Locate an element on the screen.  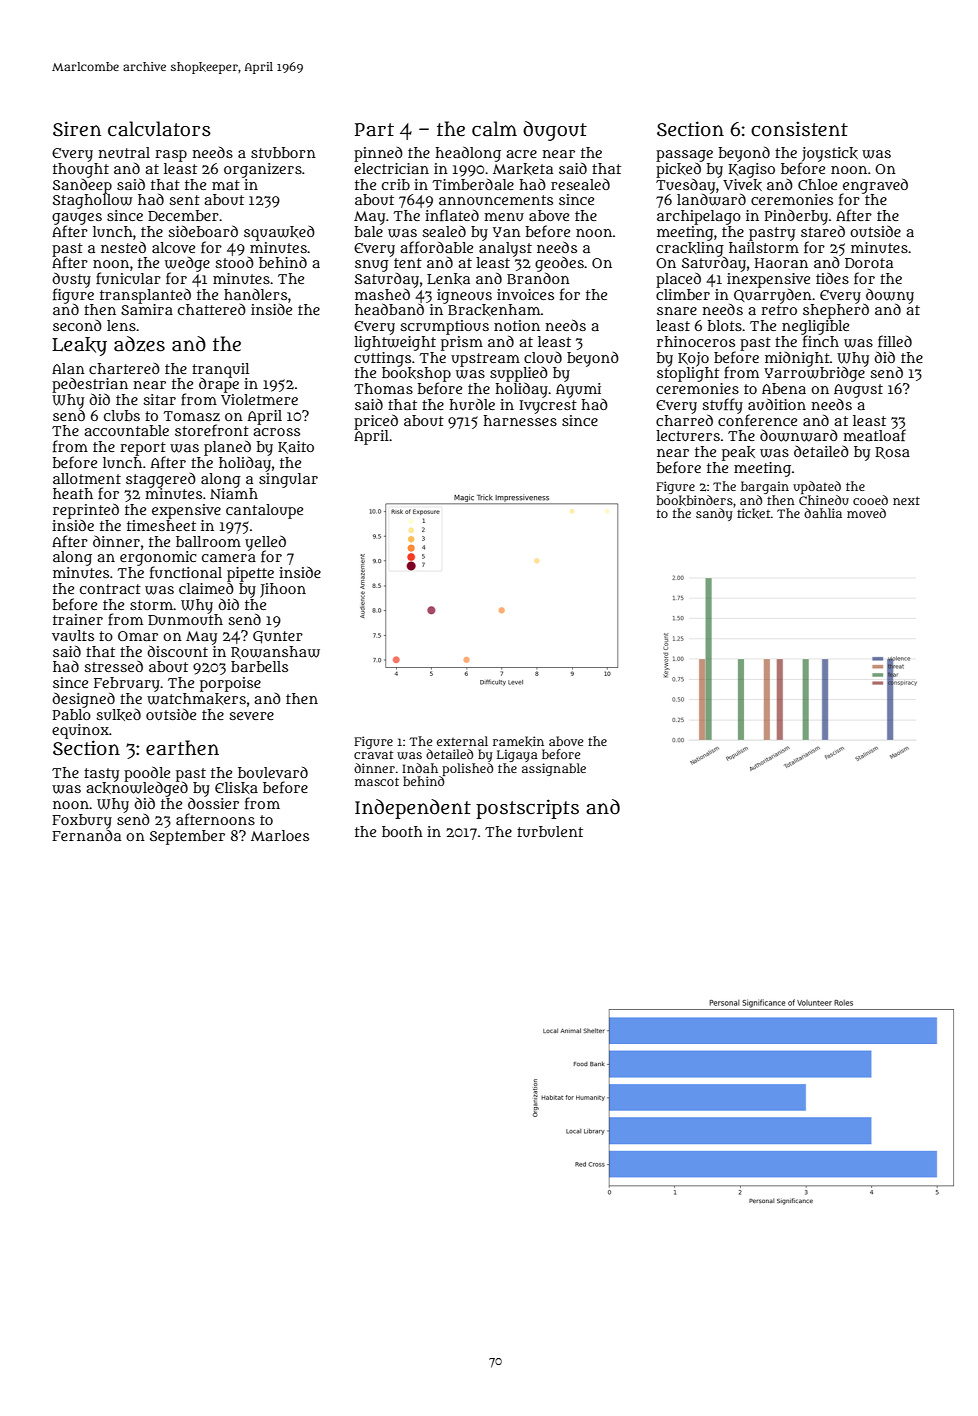
external is located at coordinates (462, 741).
